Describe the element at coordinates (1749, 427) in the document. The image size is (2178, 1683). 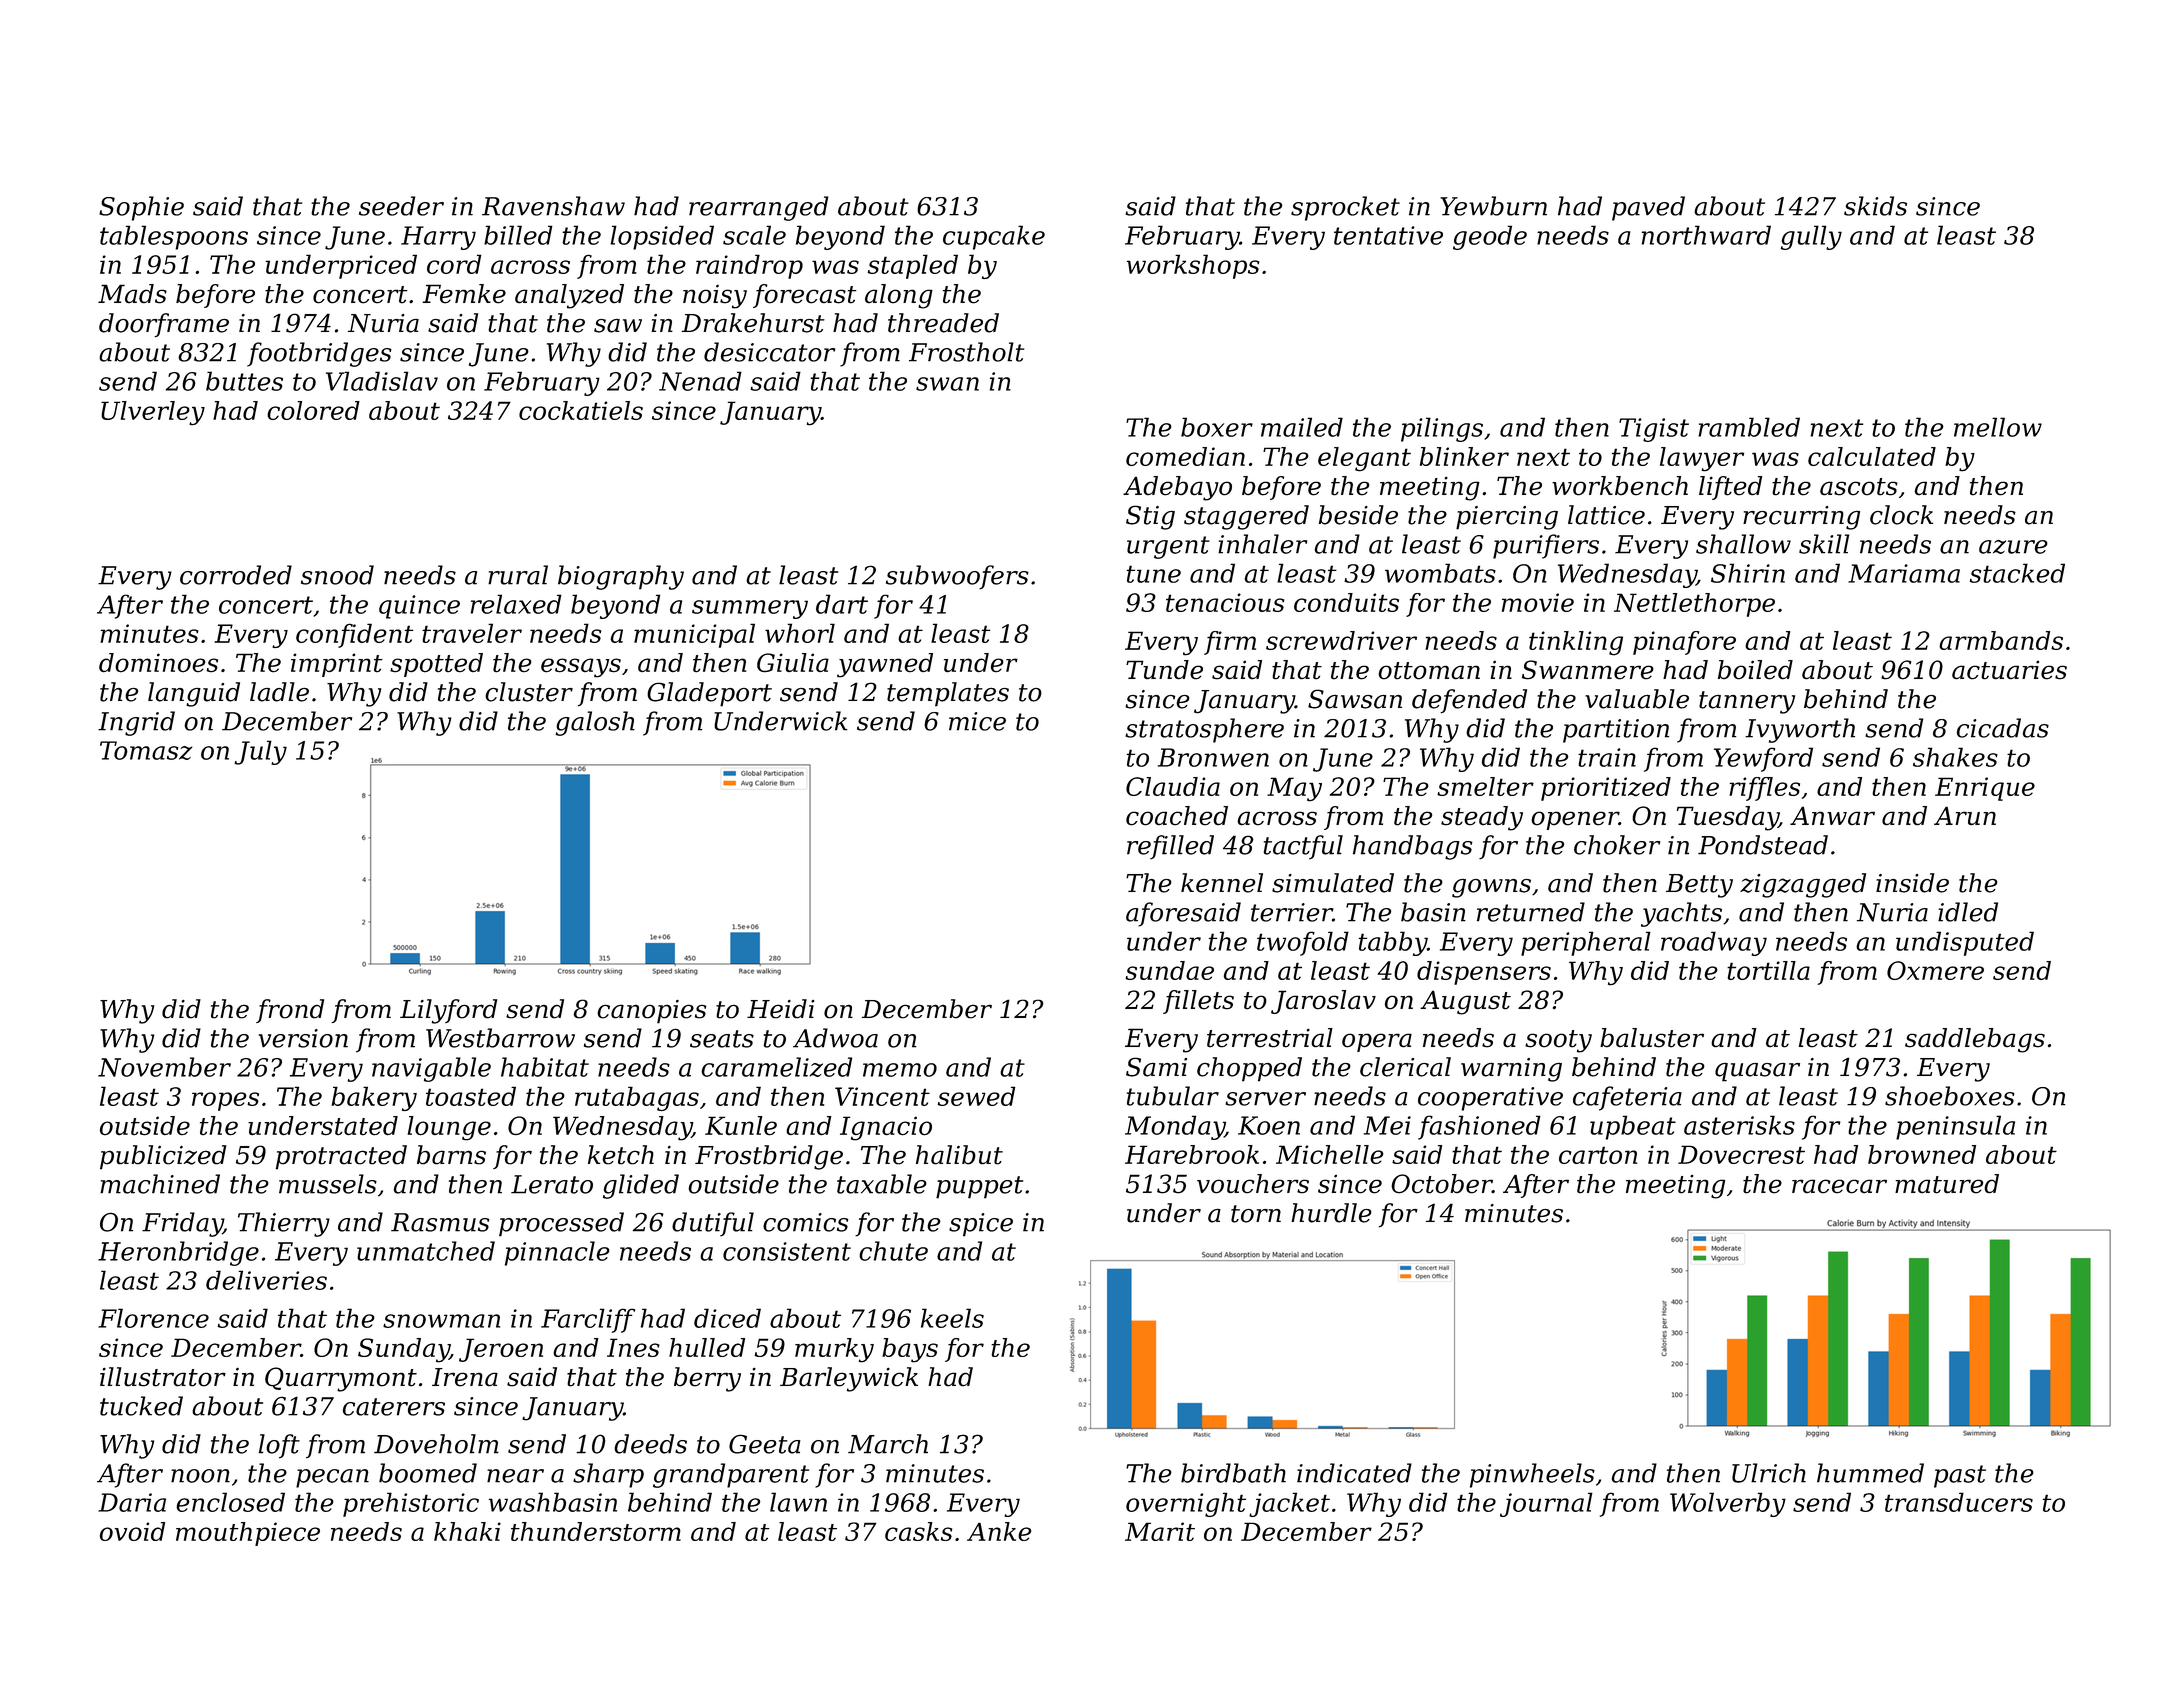
I see `rambled` at that location.
